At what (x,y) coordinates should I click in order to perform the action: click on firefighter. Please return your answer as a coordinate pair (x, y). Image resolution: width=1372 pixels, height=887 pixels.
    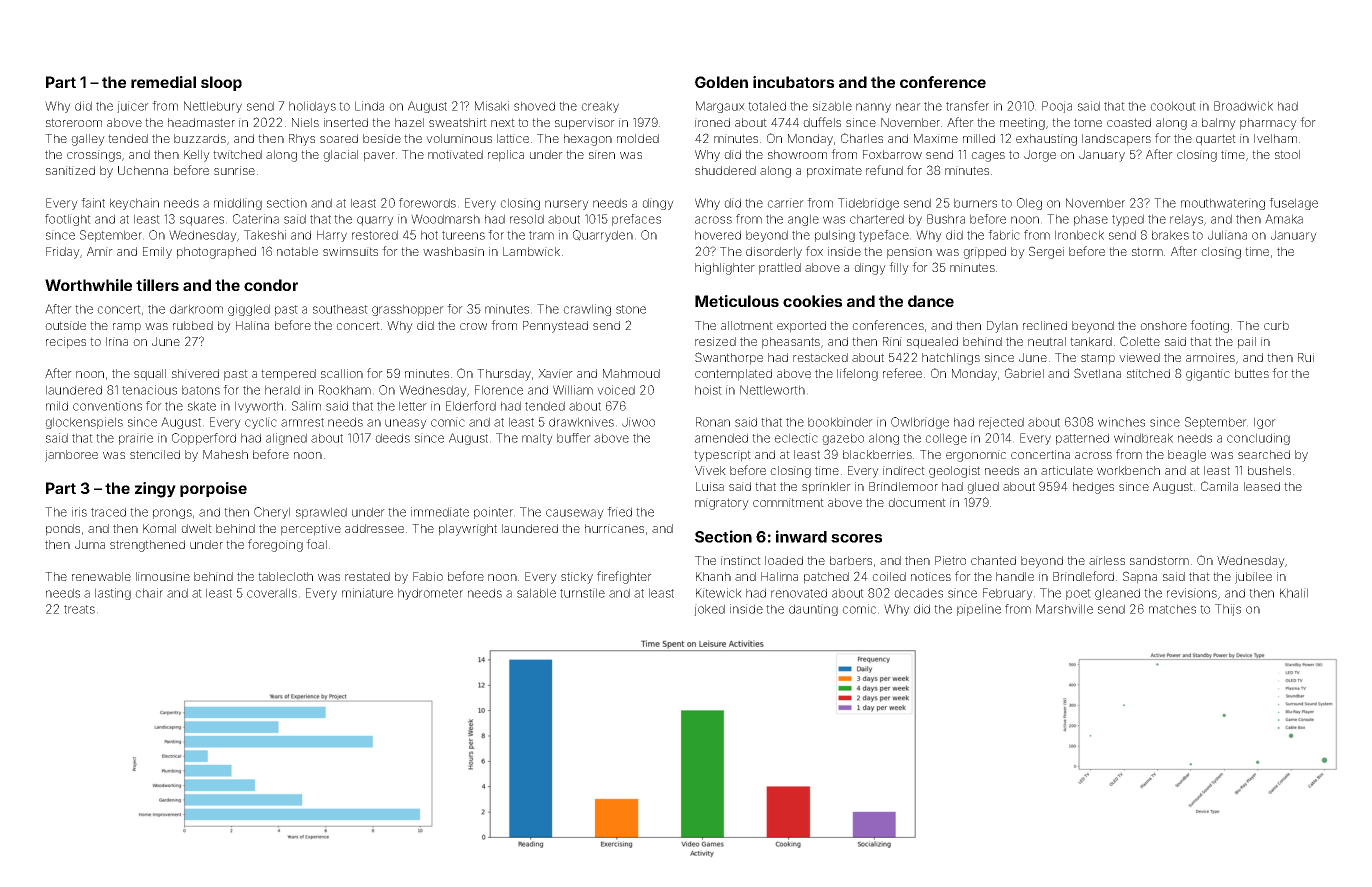
    Looking at the image, I should click on (624, 577).
